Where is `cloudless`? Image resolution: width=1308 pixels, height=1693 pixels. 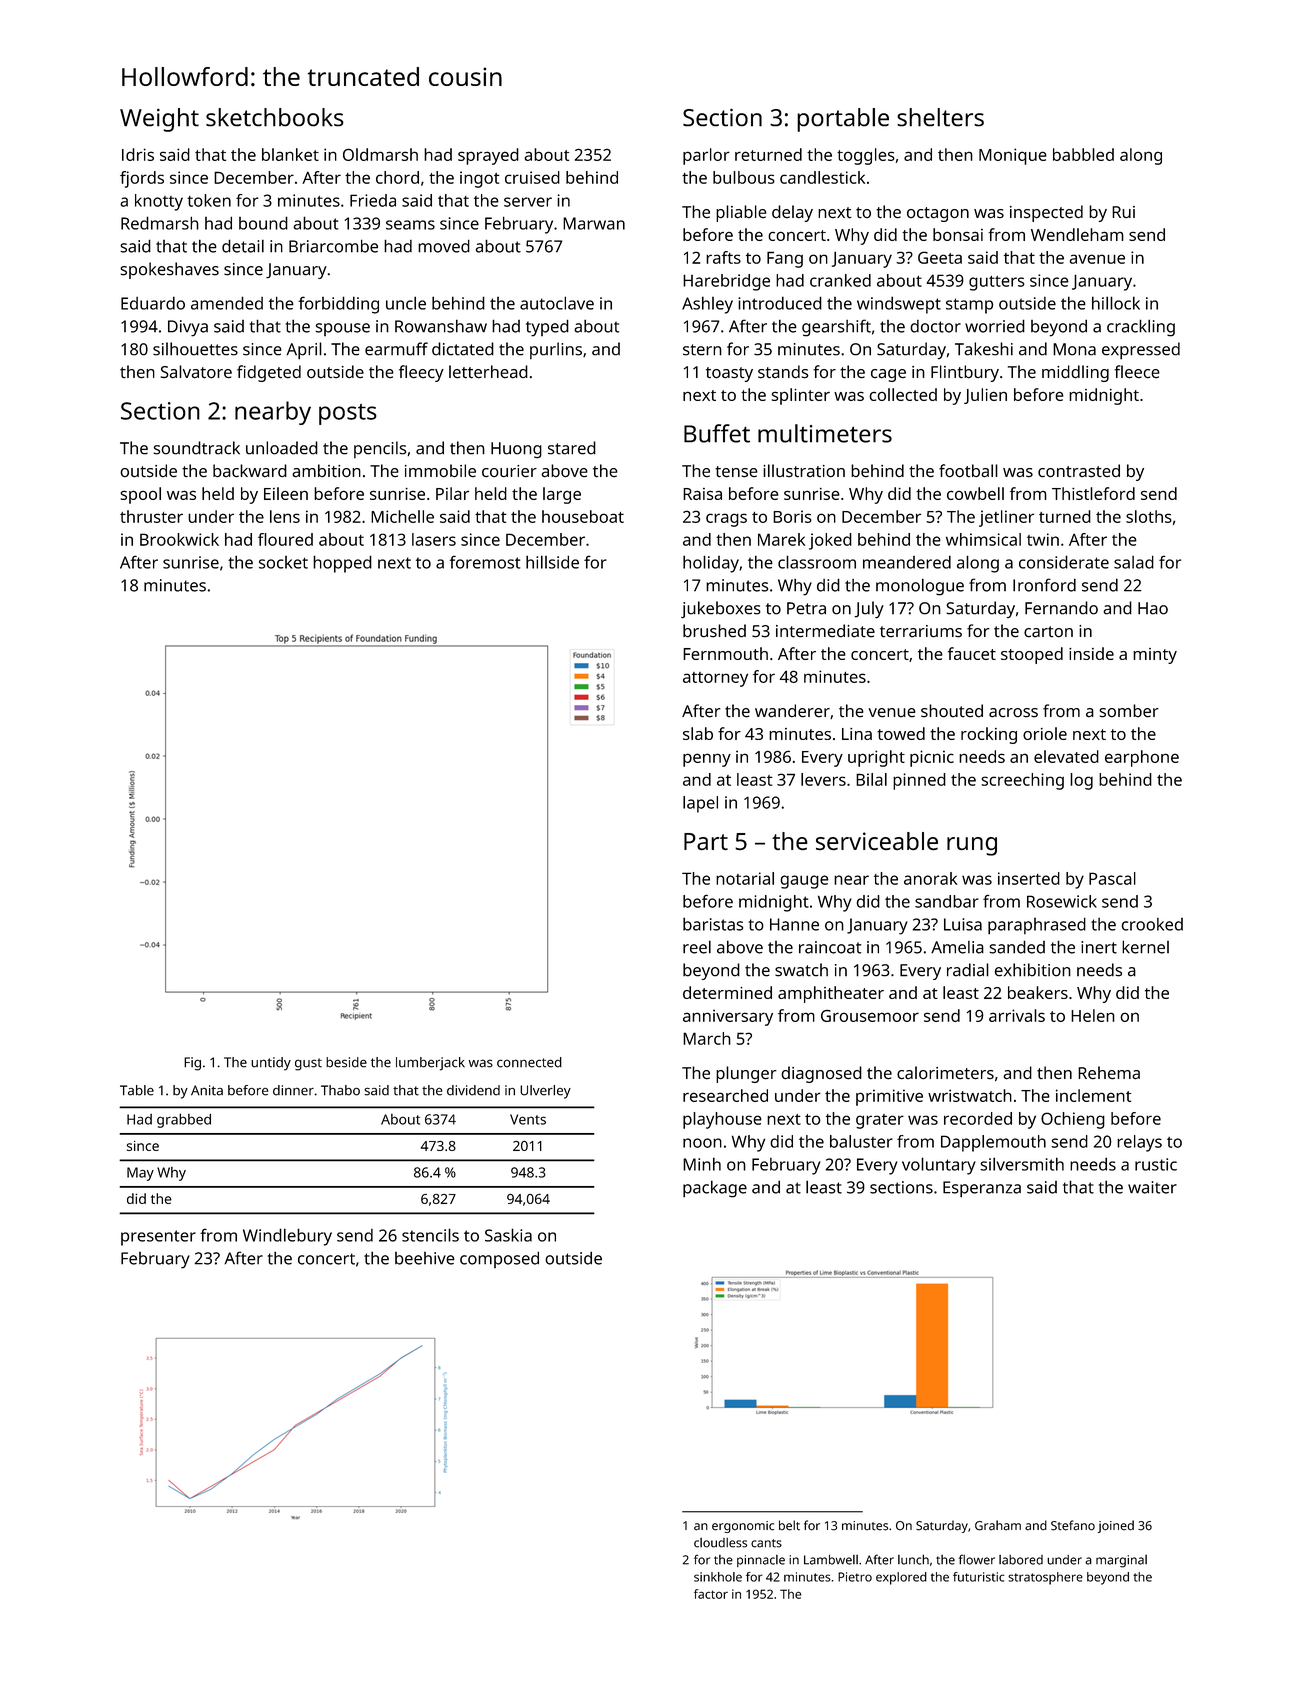
cloudless is located at coordinates (720, 1543).
